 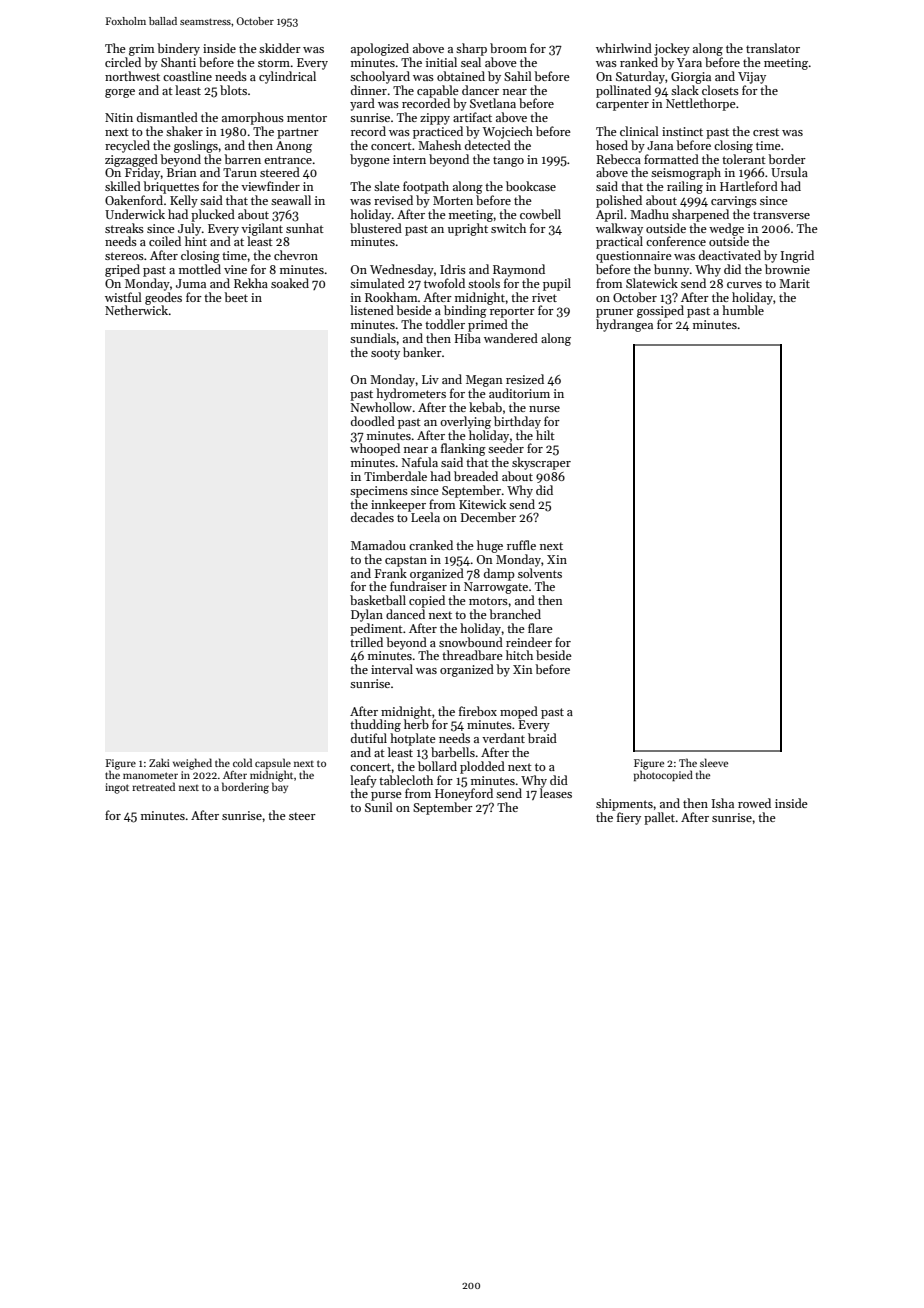 I want to click on skyscraper, so click(x=541, y=463).
